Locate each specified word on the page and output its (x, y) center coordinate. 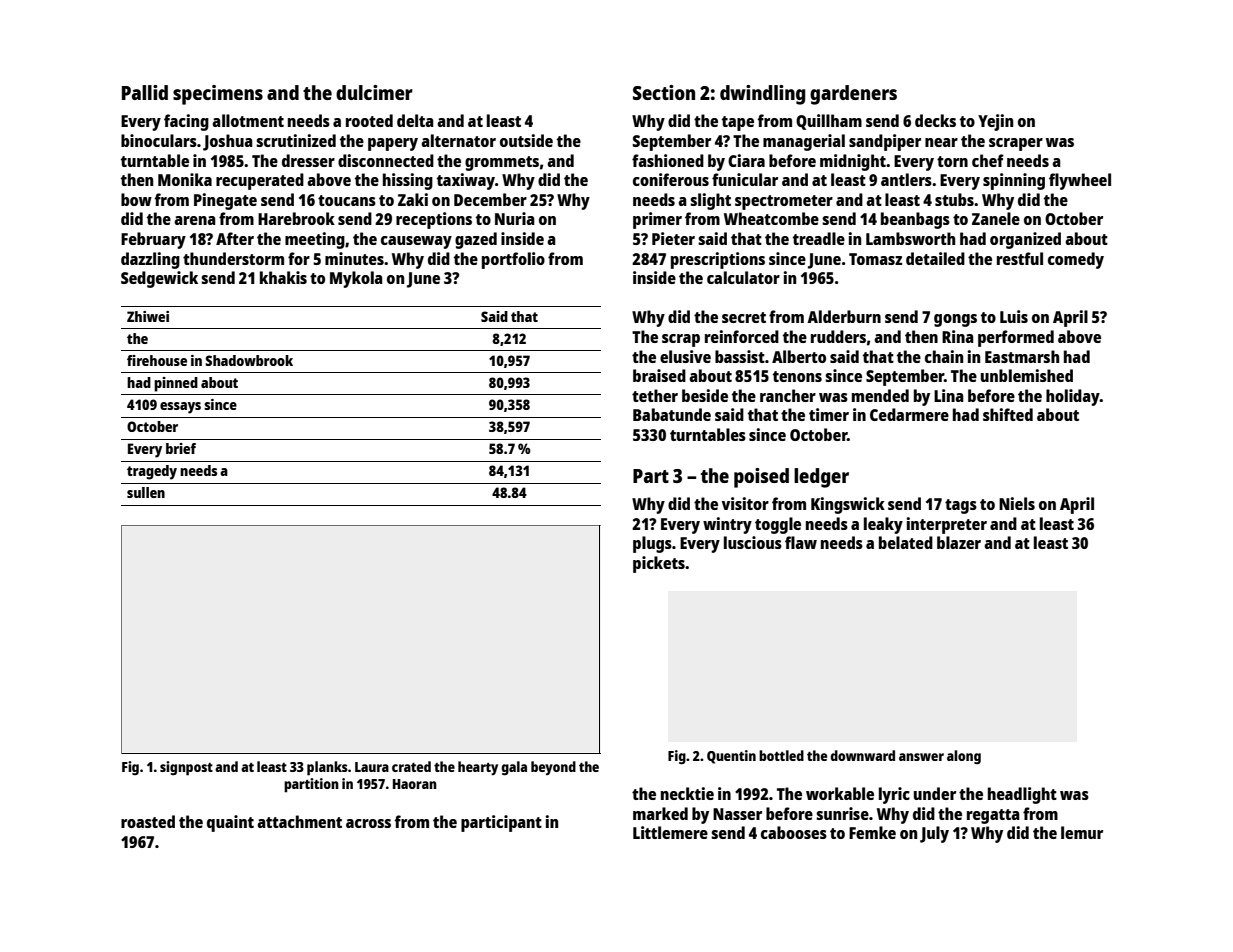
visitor (745, 503)
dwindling (762, 95)
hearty (478, 768)
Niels (1017, 503)
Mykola (356, 279)
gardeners (853, 95)
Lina (949, 395)
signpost (186, 768)
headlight (1022, 795)
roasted (148, 821)
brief (181, 448)
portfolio (513, 260)
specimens (218, 95)
